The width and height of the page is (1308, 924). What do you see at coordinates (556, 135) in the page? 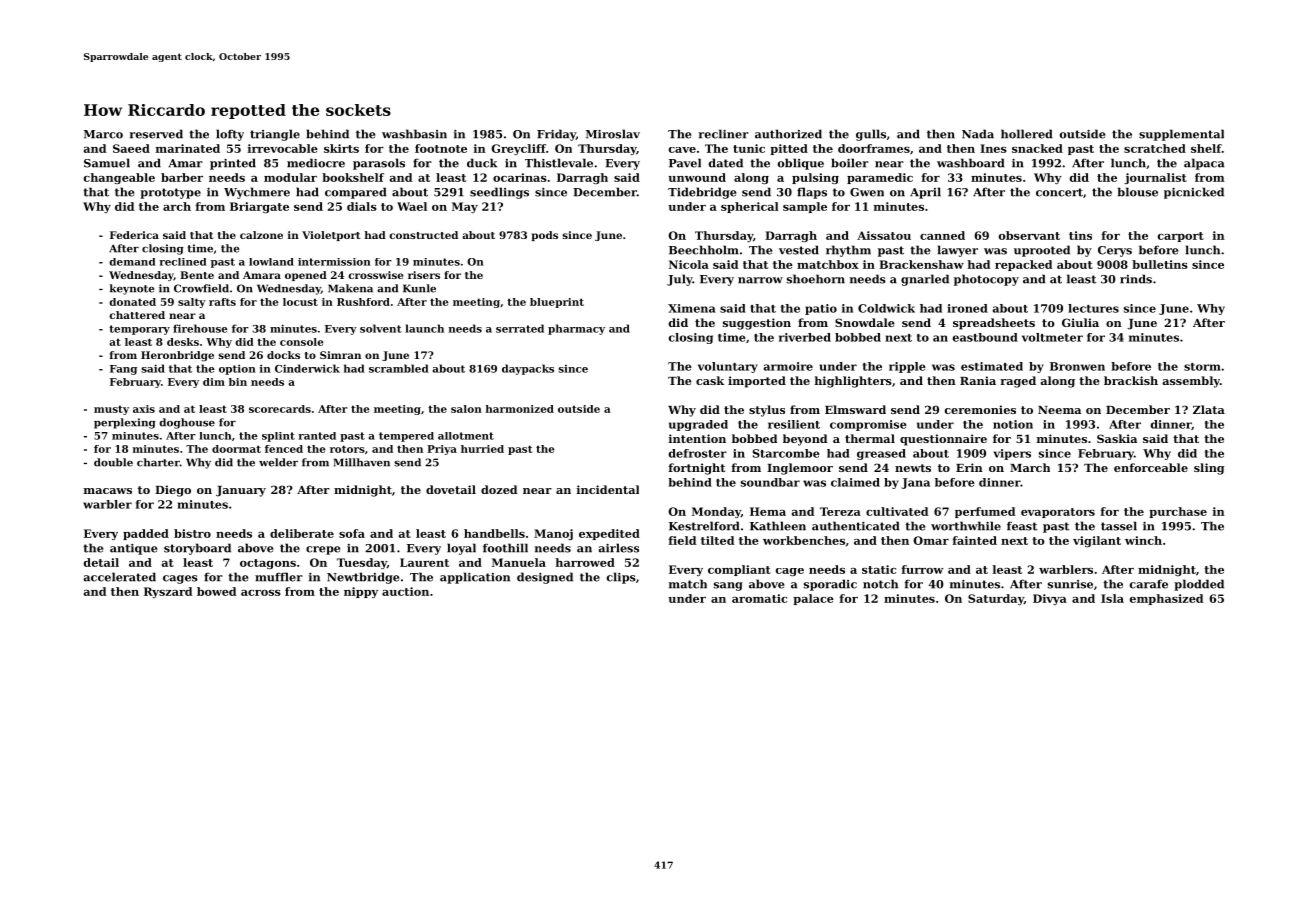
I see `Friday` at bounding box center [556, 135].
